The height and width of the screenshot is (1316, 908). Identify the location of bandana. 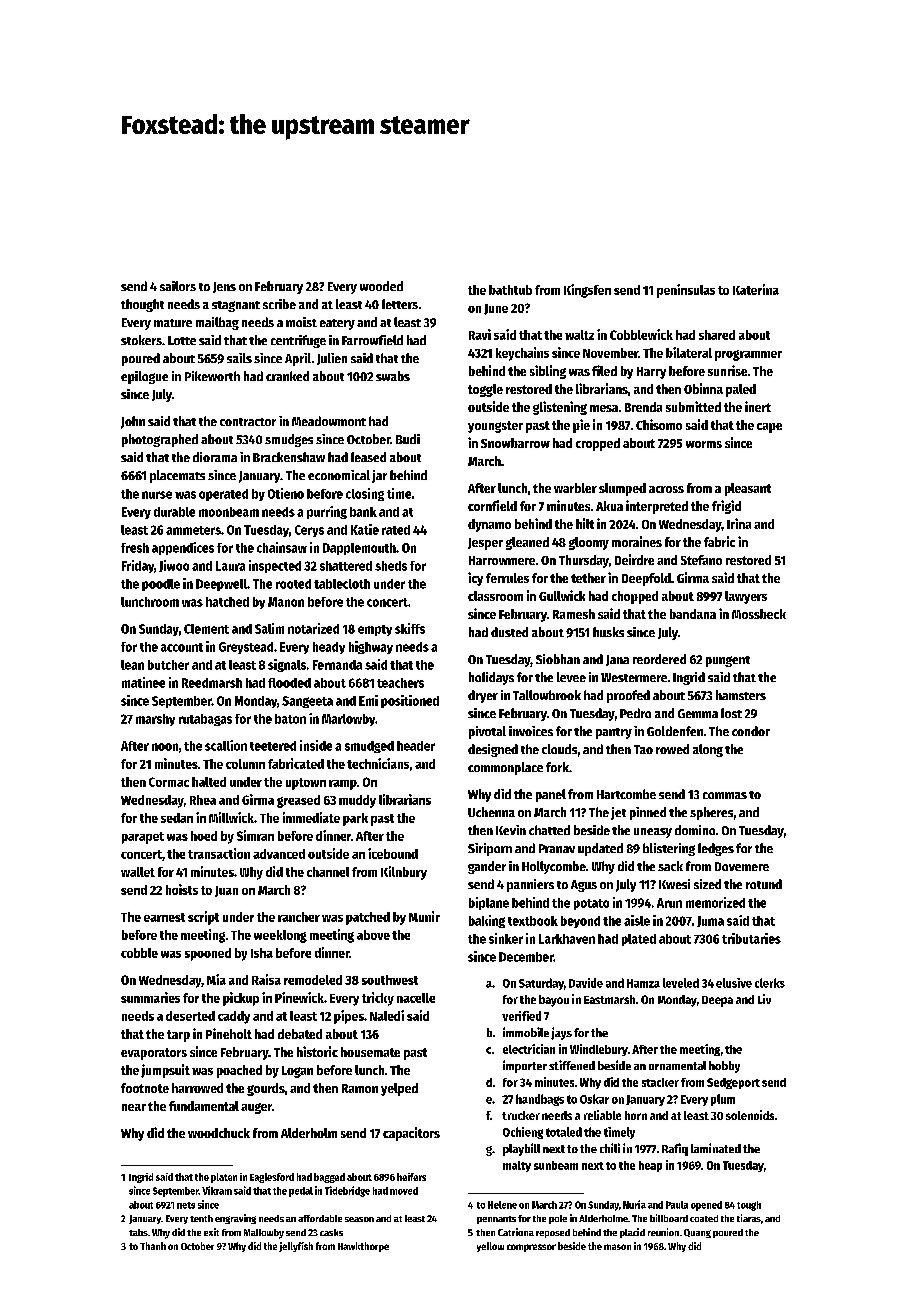
(693, 614).
